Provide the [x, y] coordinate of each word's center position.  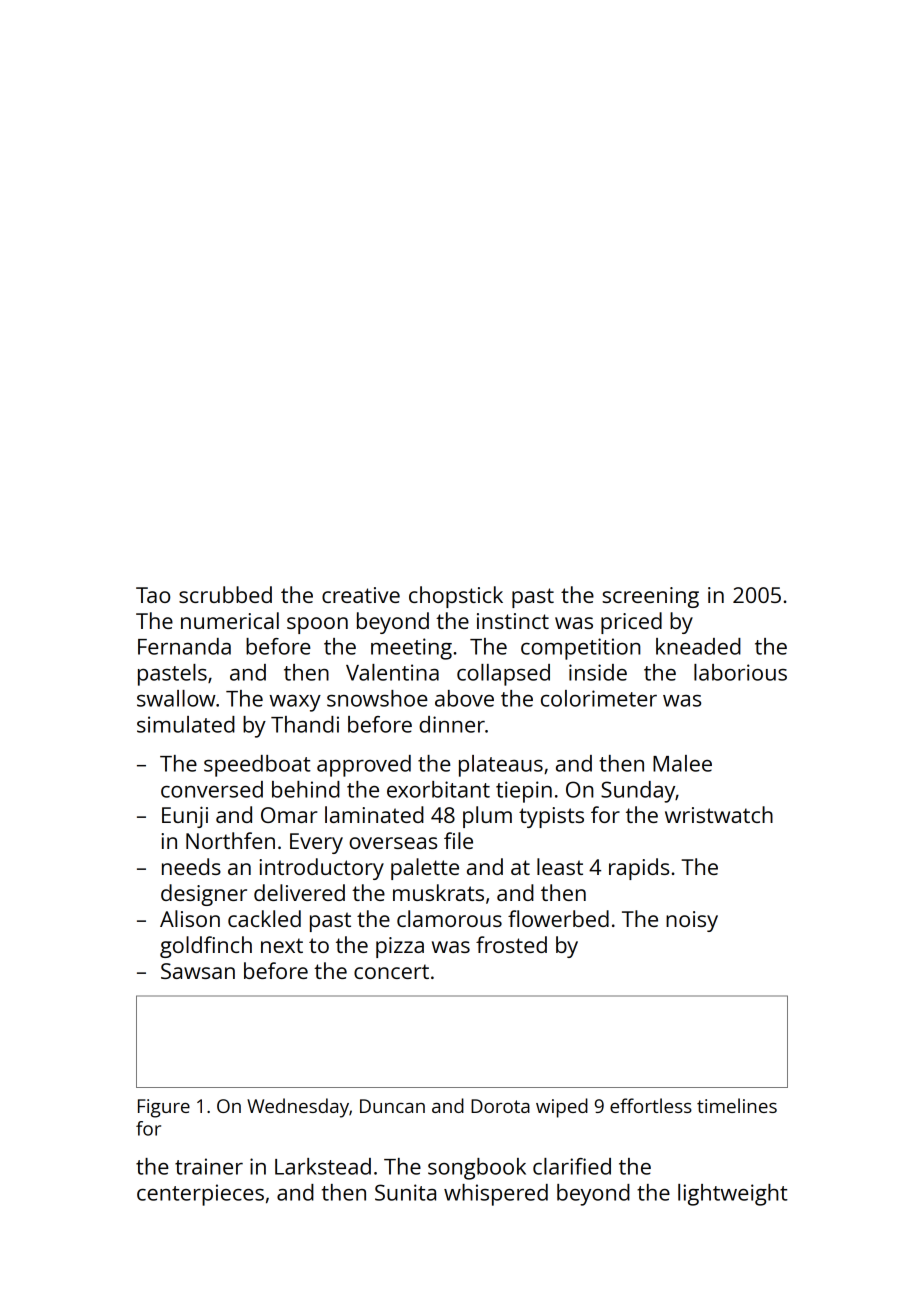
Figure [164, 1108]
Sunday [638, 792]
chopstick [456, 597]
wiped [562, 1108]
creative [361, 595]
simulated [186, 724]
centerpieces [200, 1195]
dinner [452, 724]
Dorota [500, 1106]
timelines [737, 1105]
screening [650, 597]
